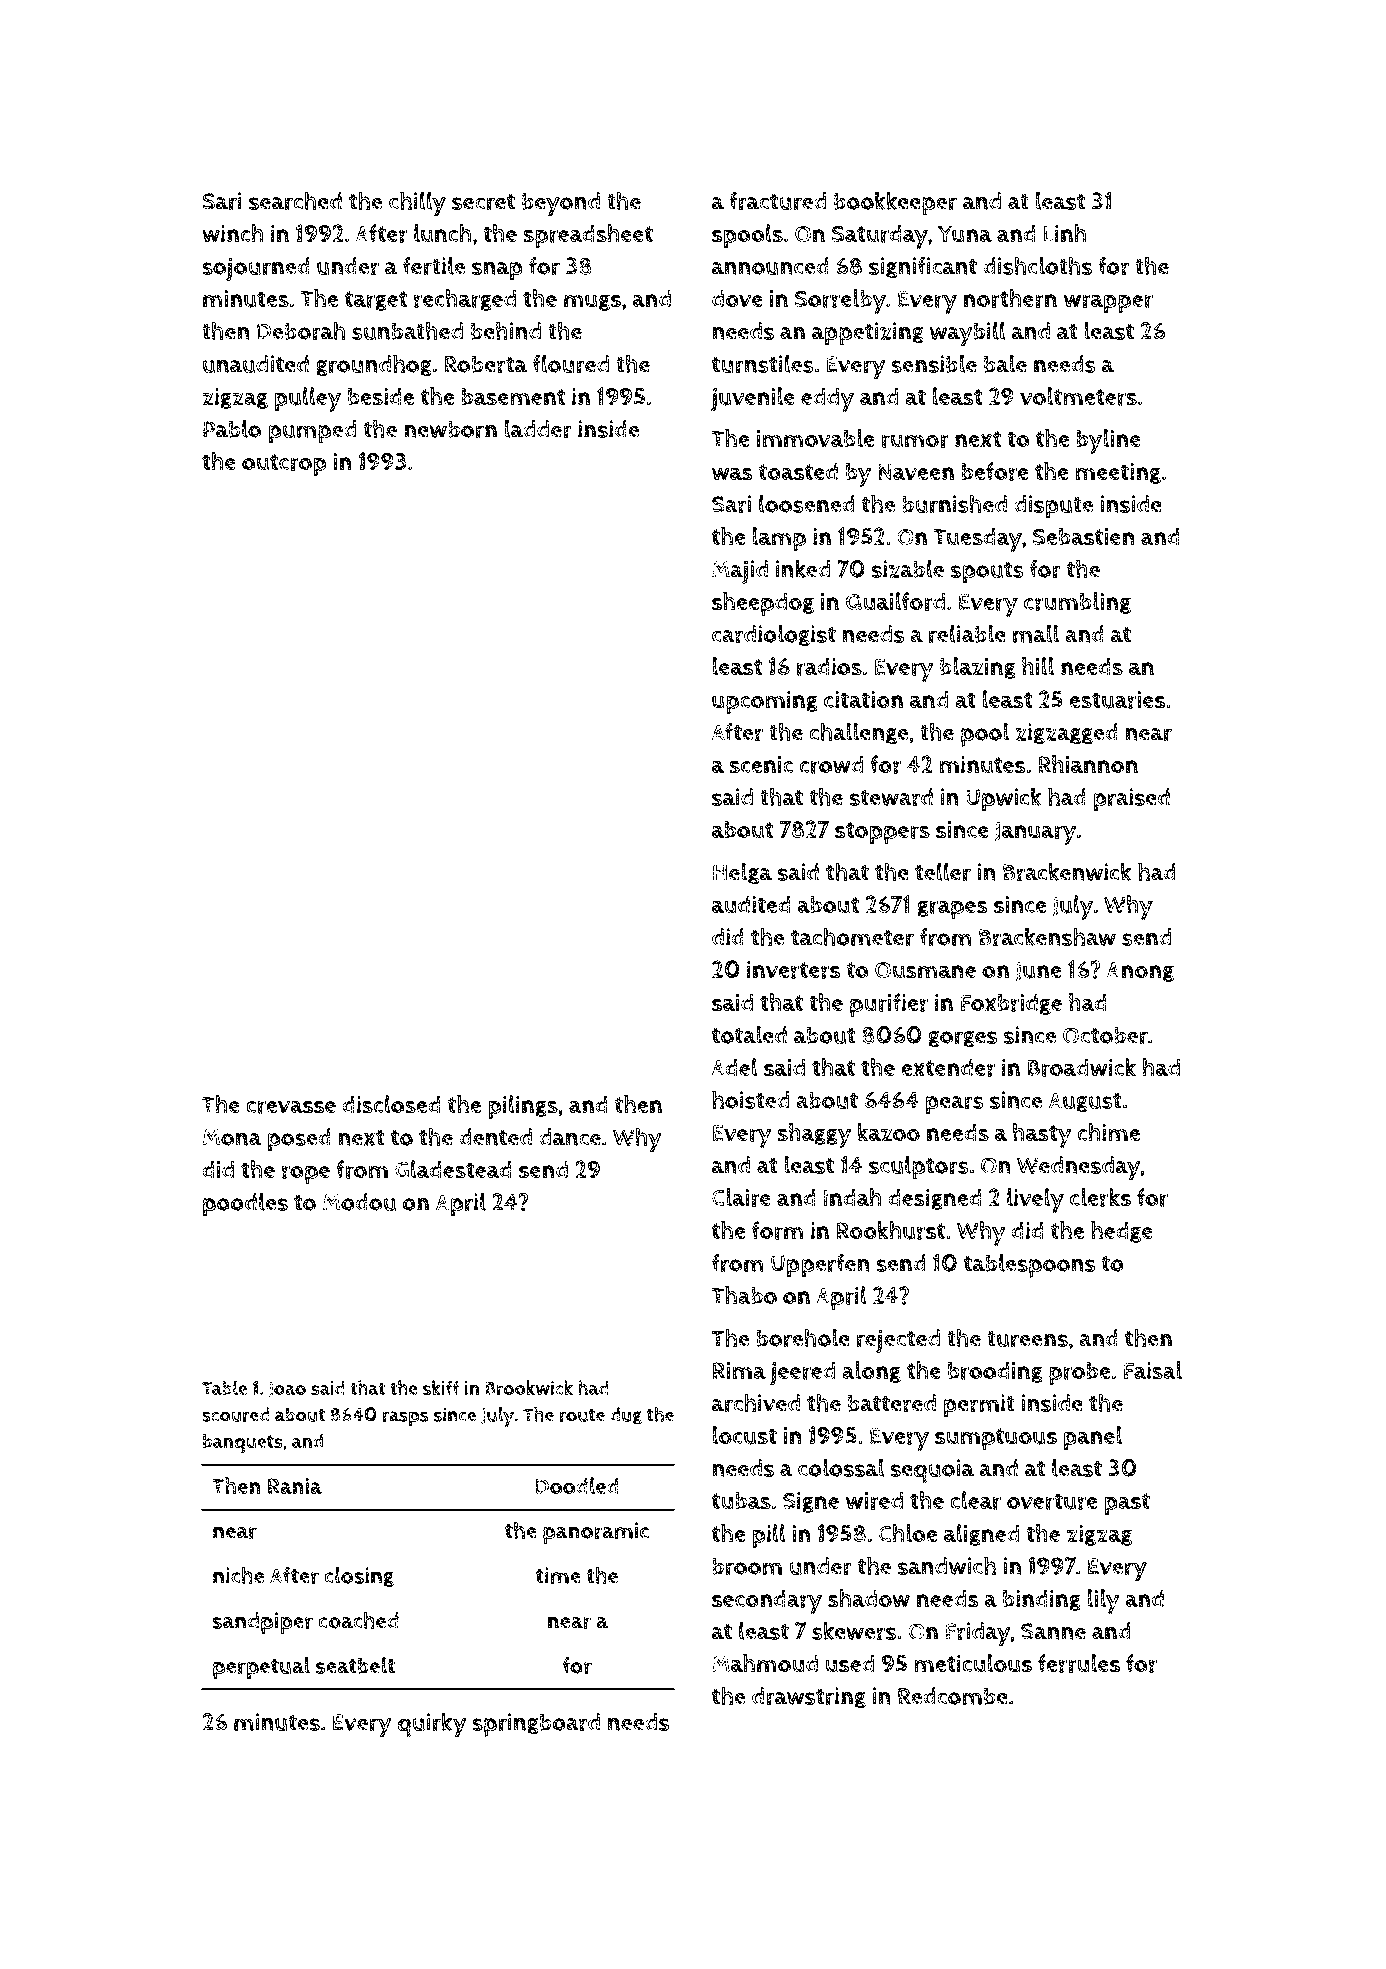  Describe the element at coordinates (744, 1295) in the screenshot. I see `Thabo` at that location.
